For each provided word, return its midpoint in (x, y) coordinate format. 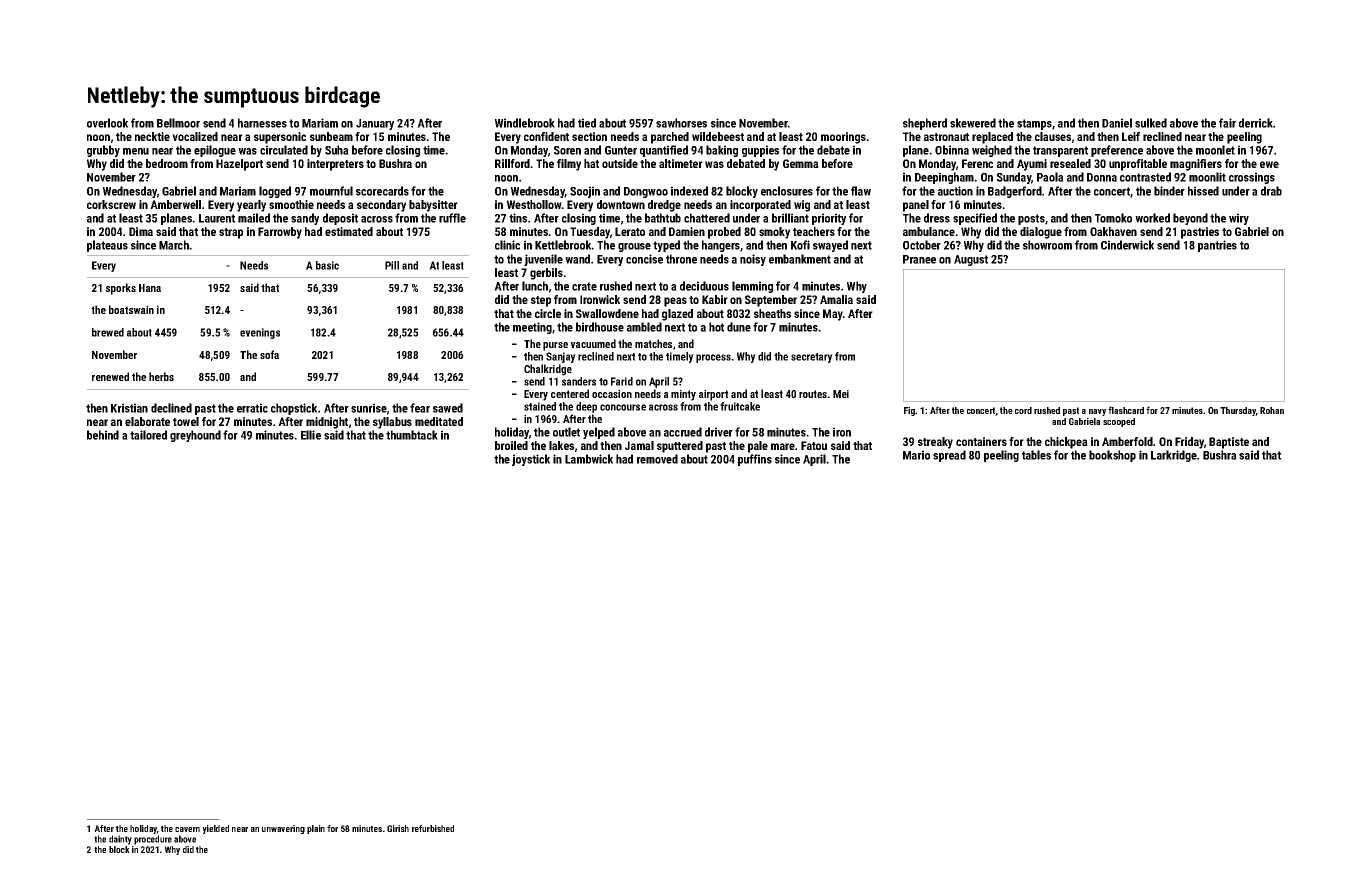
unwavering (283, 829)
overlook (107, 123)
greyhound (195, 436)
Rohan (1272, 410)
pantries (1217, 246)
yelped (599, 433)
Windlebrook (525, 123)
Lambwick (589, 459)
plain (316, 829)
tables (1036, 455)
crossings (1252, 178)
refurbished (433, 828)
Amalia (836, 299)
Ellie (311, 435)
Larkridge (1174, 456)
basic (327, 265)
